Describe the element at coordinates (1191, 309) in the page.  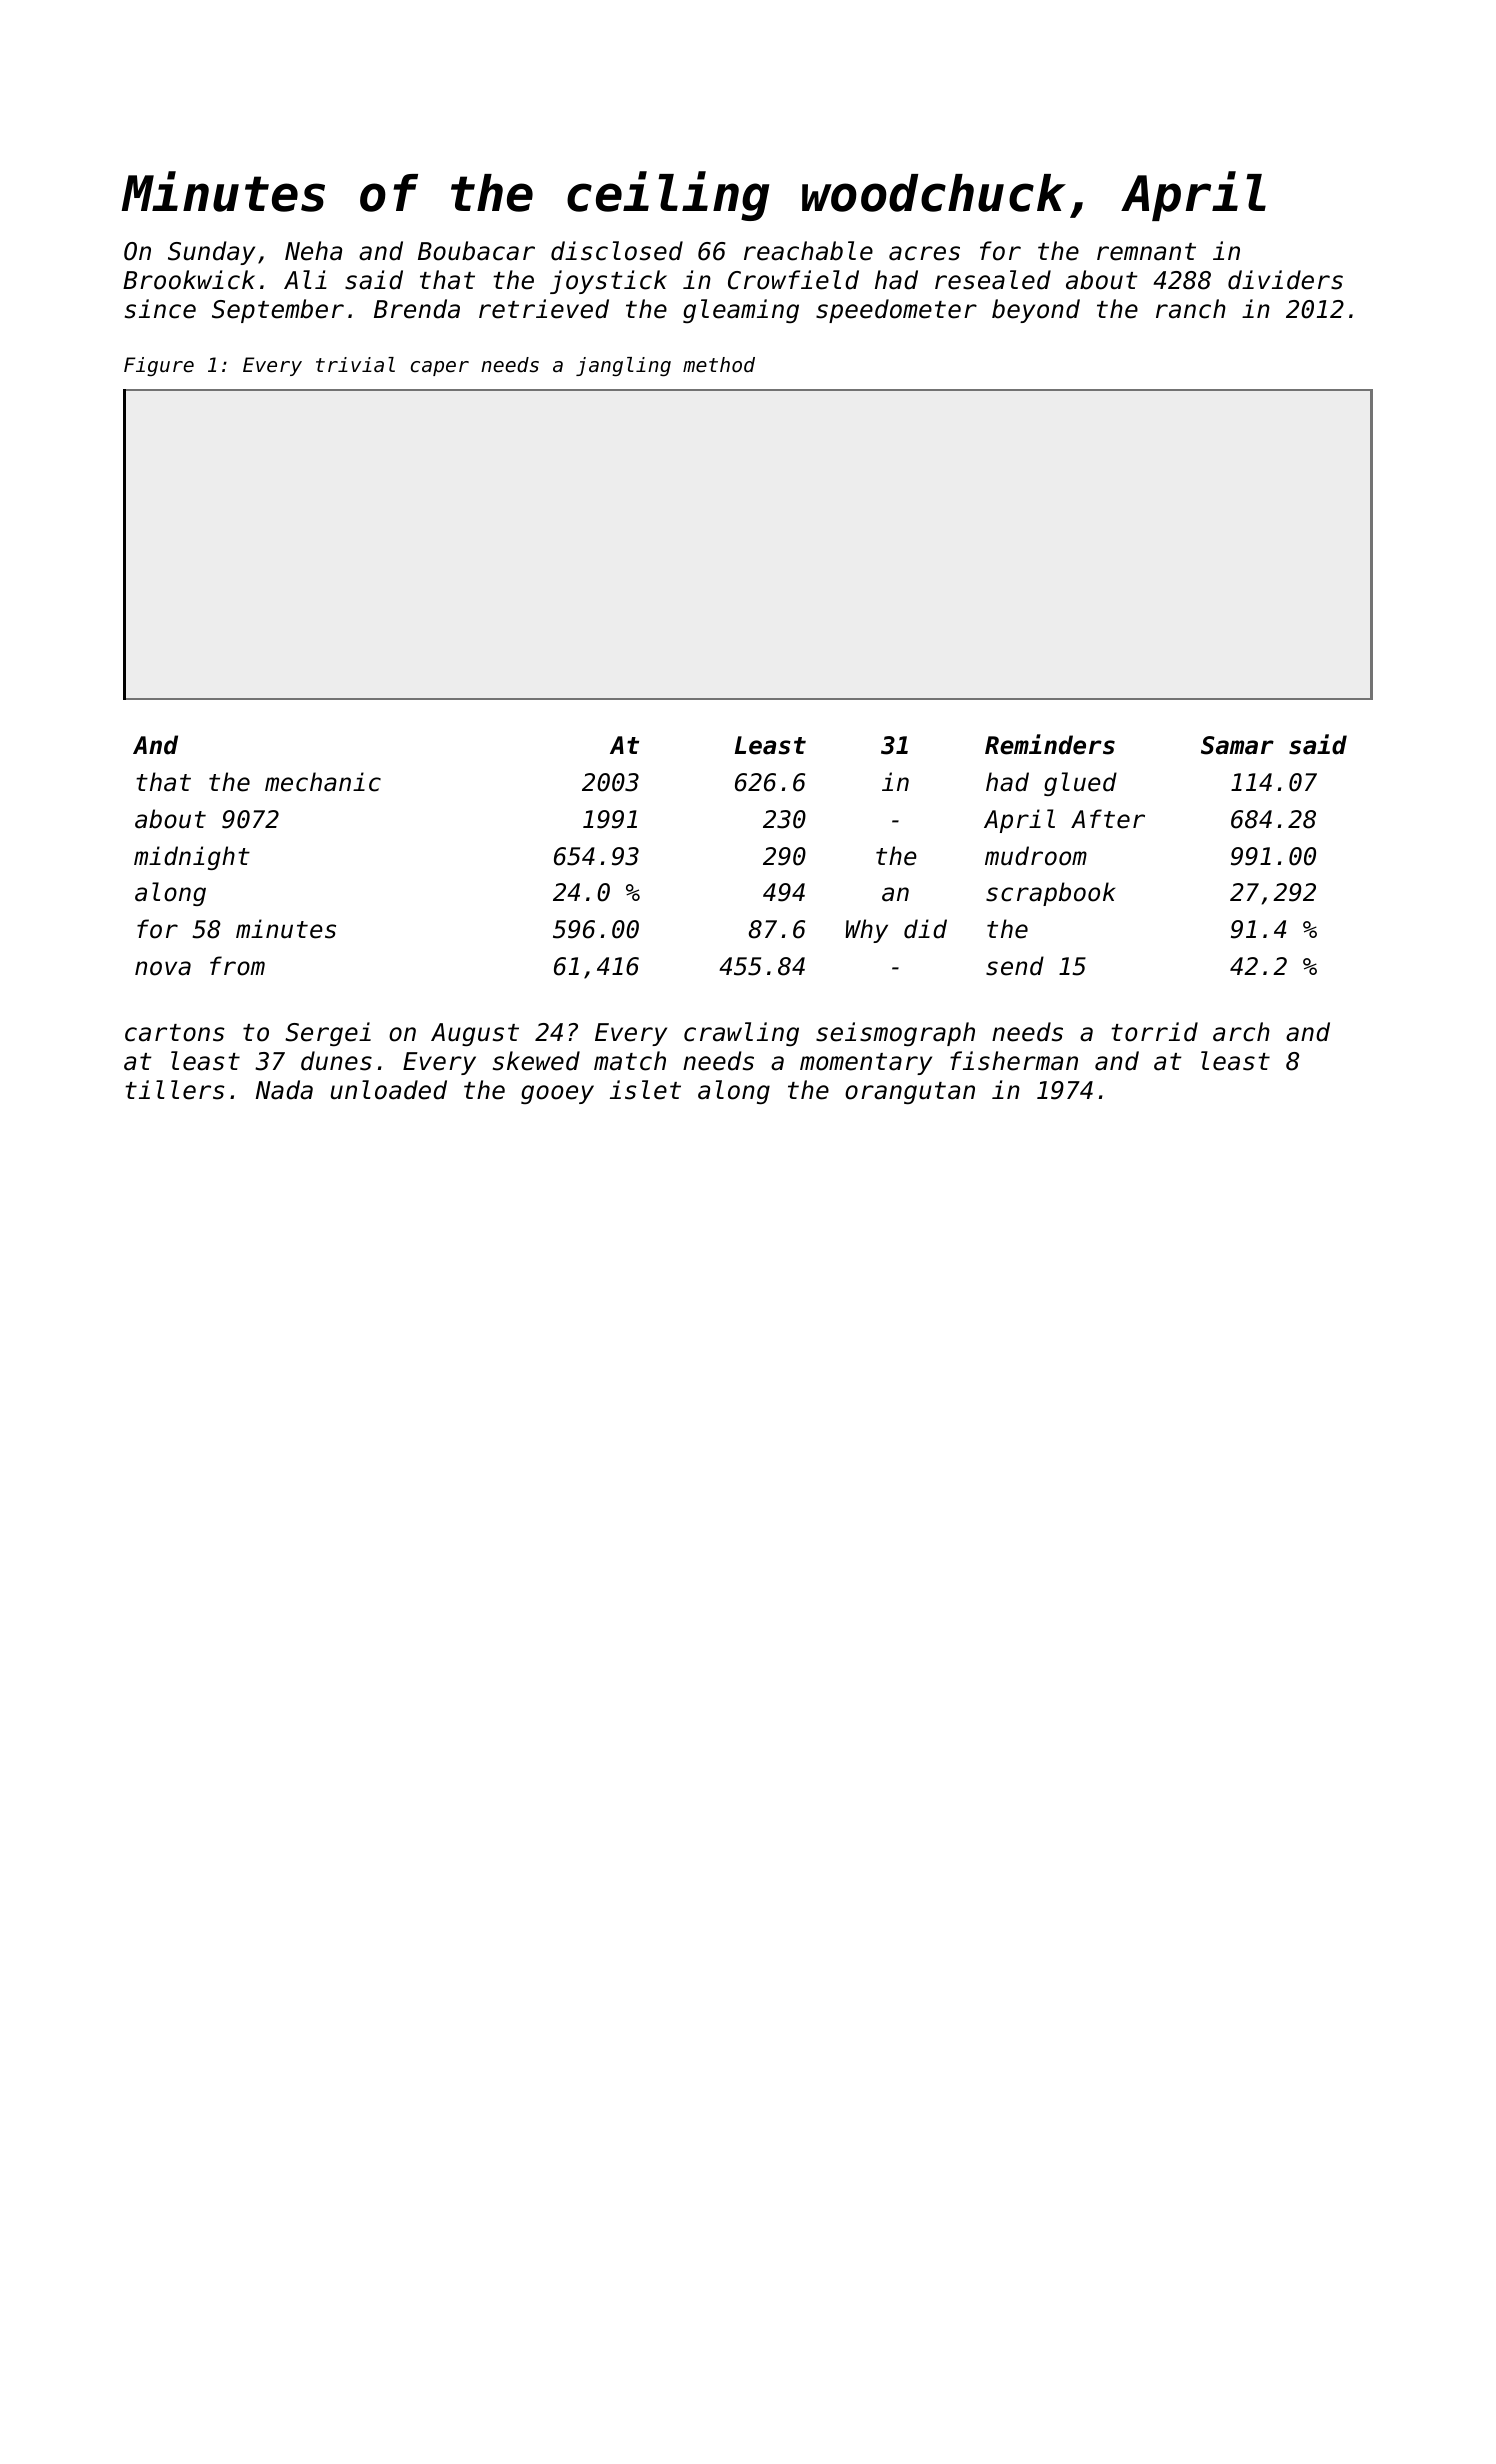
I see `ranch` at that location.
